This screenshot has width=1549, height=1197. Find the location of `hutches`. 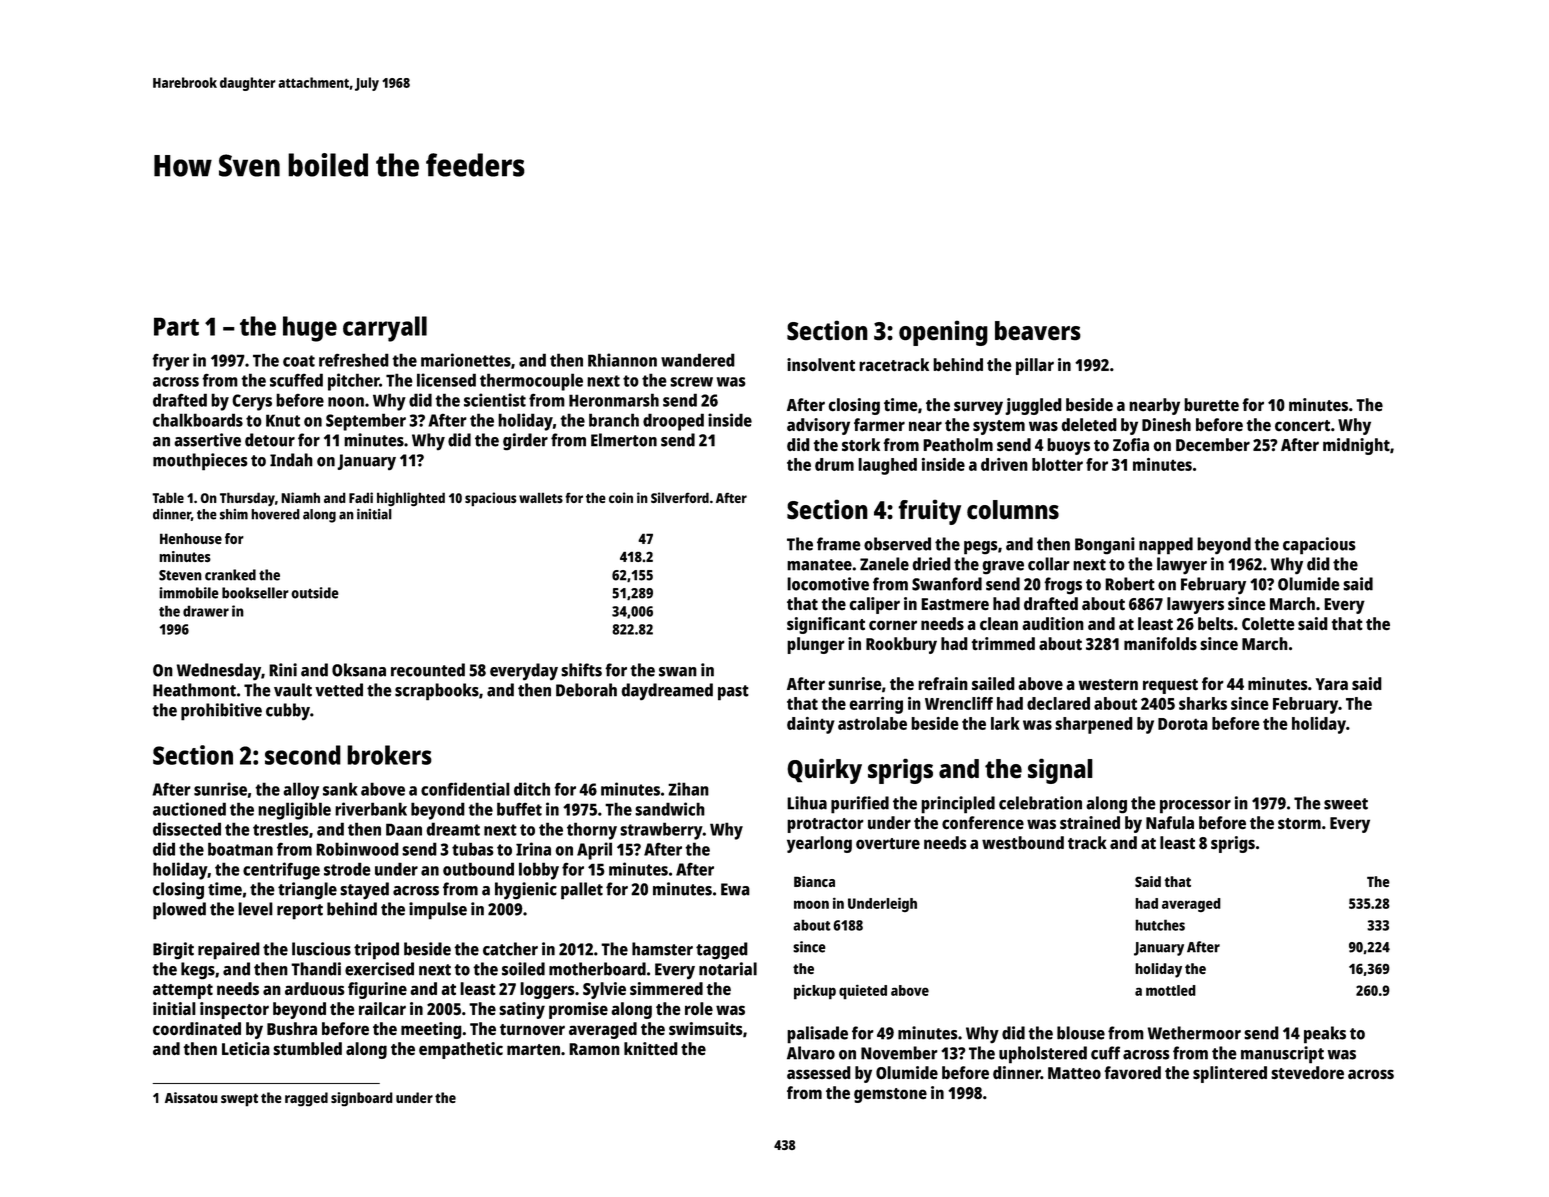

hutches is located at coordinates (1160, 925).
